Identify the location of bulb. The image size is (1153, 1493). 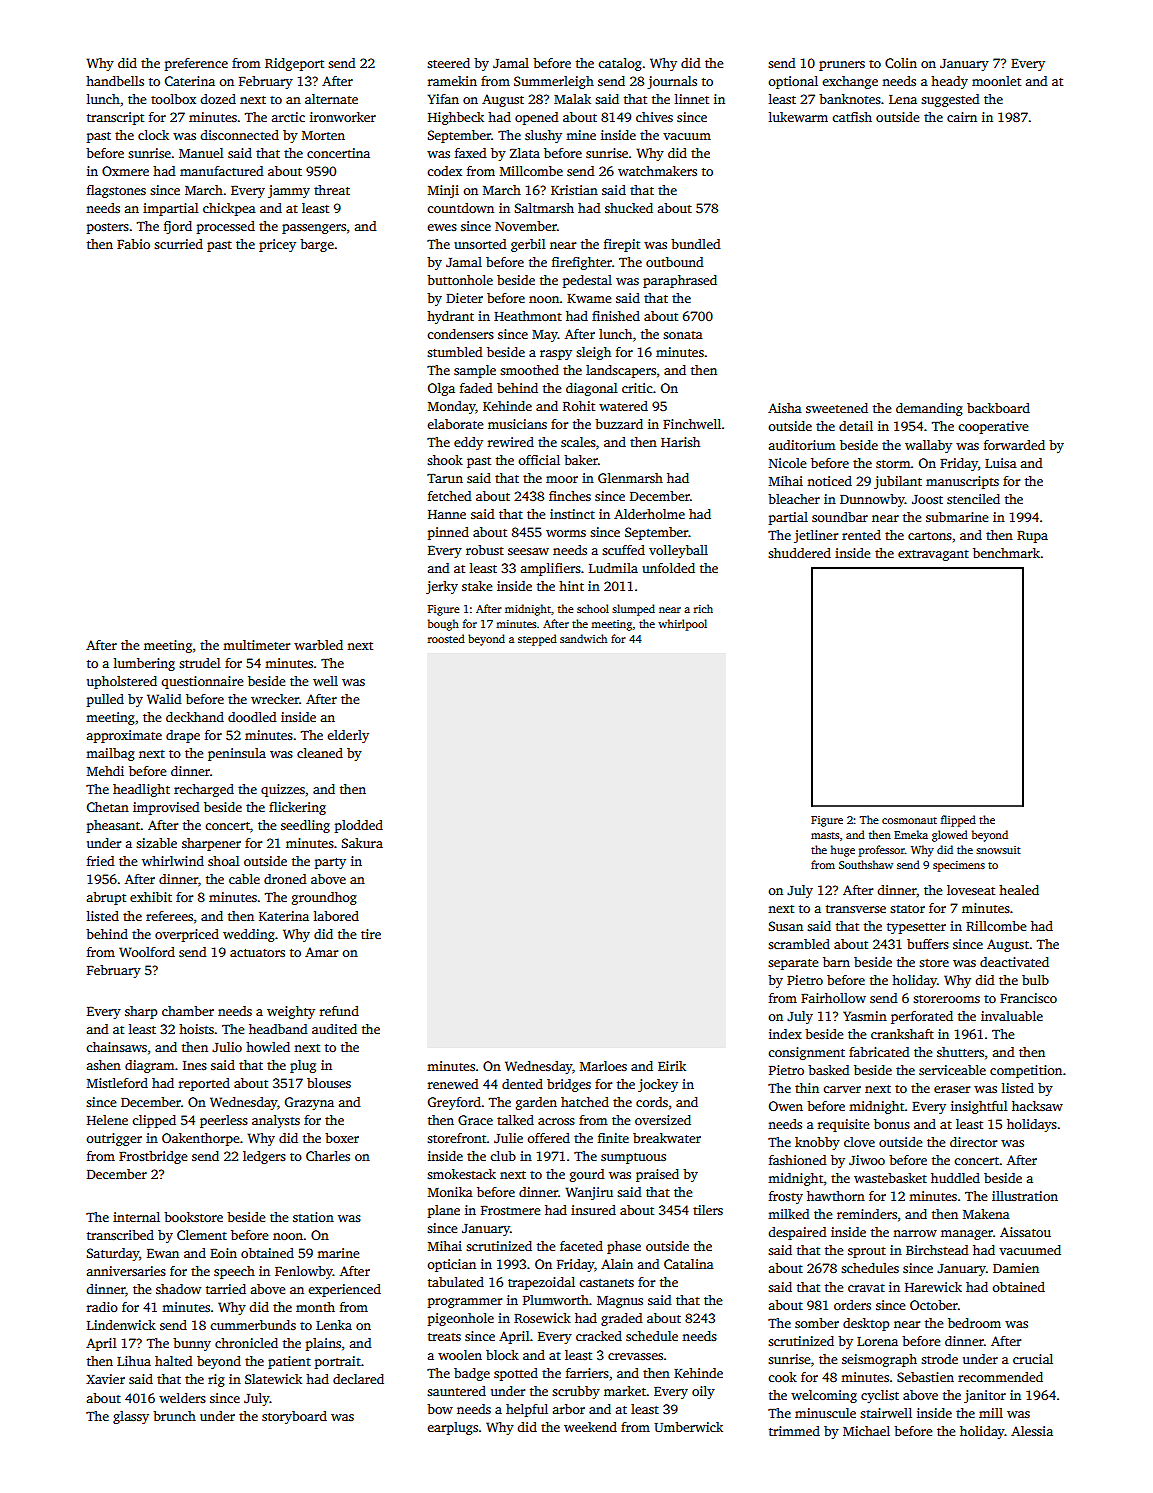
(1035, 980).
